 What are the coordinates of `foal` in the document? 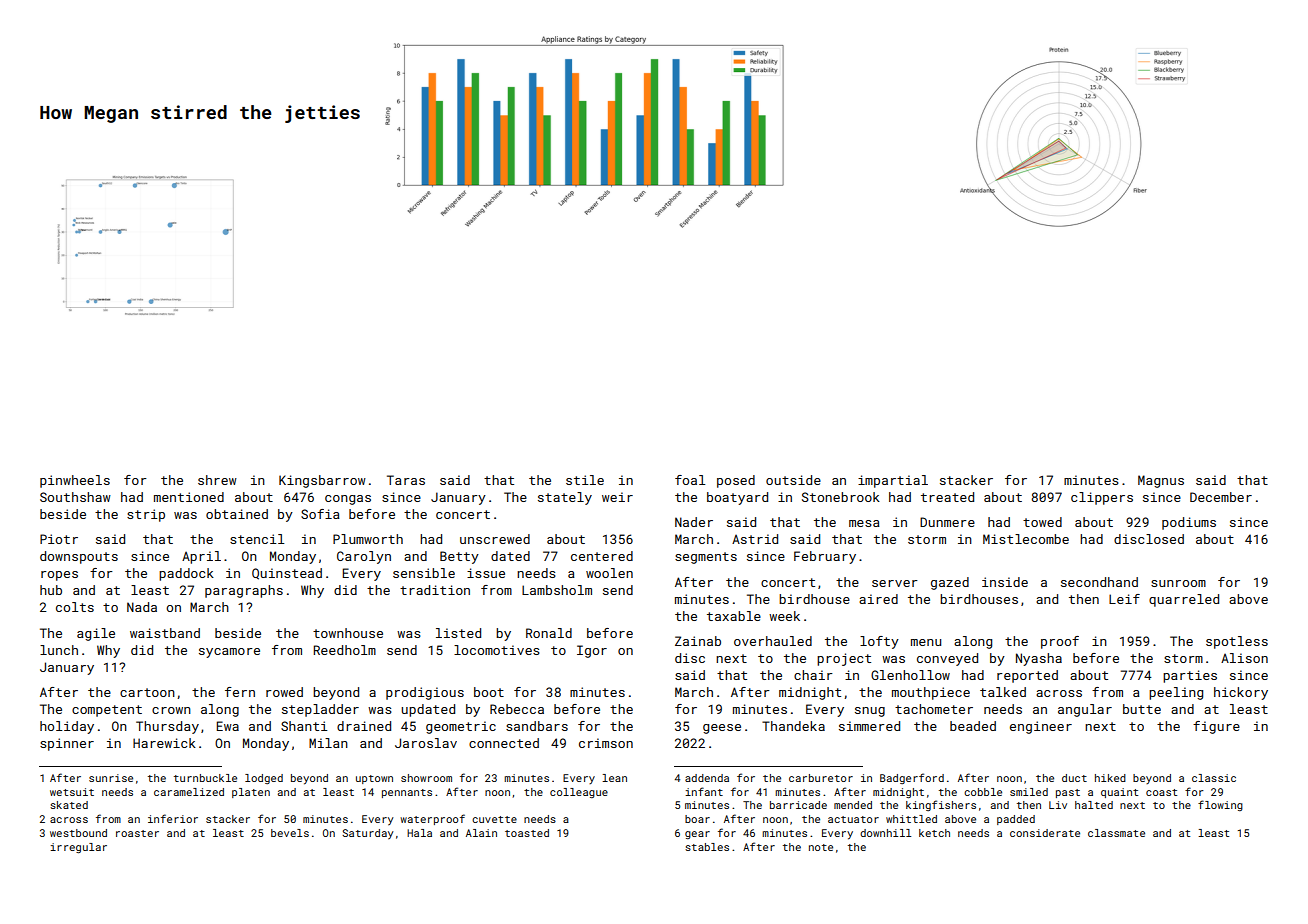 It's located at (690, 480).
